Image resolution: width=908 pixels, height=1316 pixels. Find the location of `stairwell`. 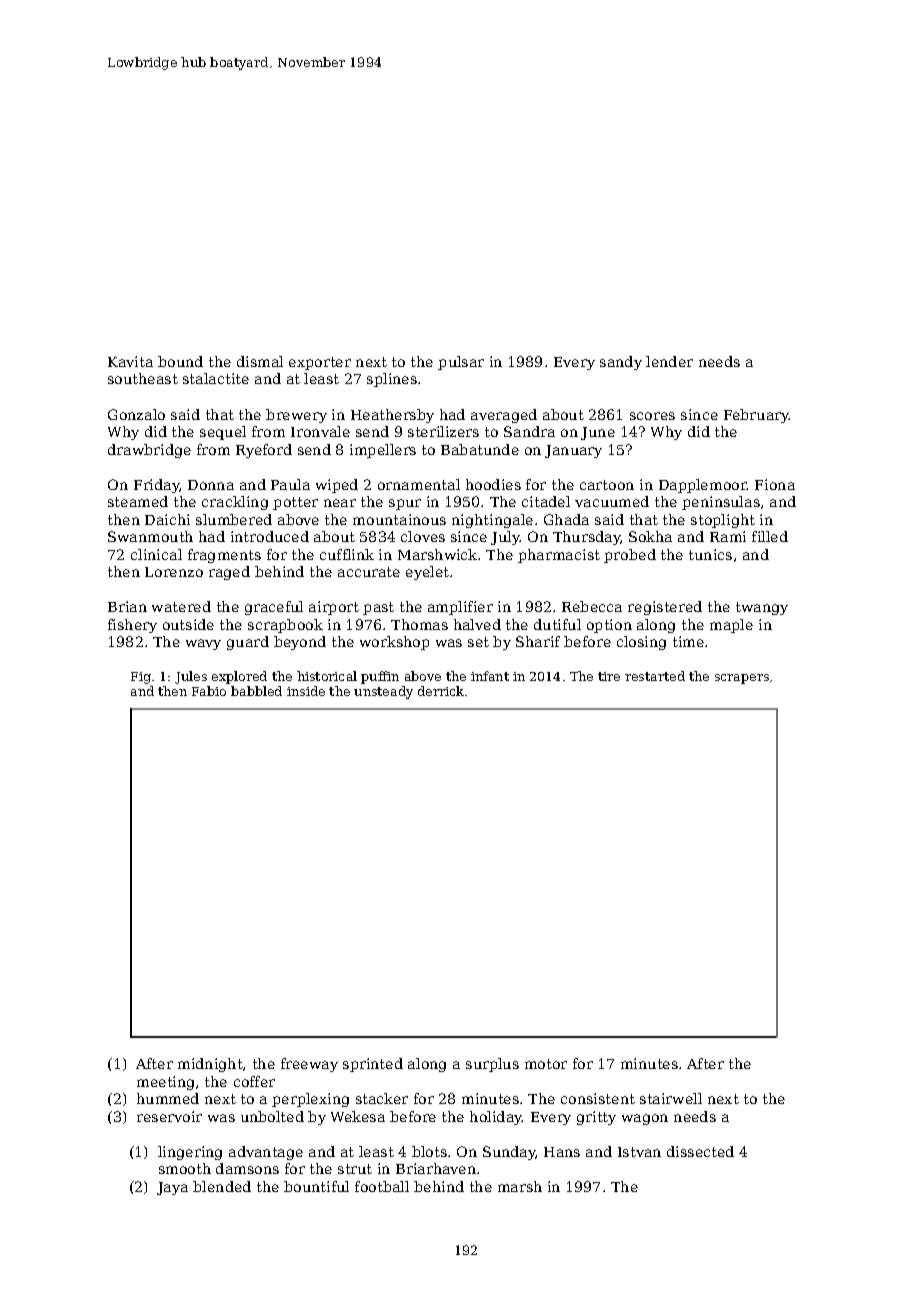

stairwell is located at coordinates (671, 1098).
